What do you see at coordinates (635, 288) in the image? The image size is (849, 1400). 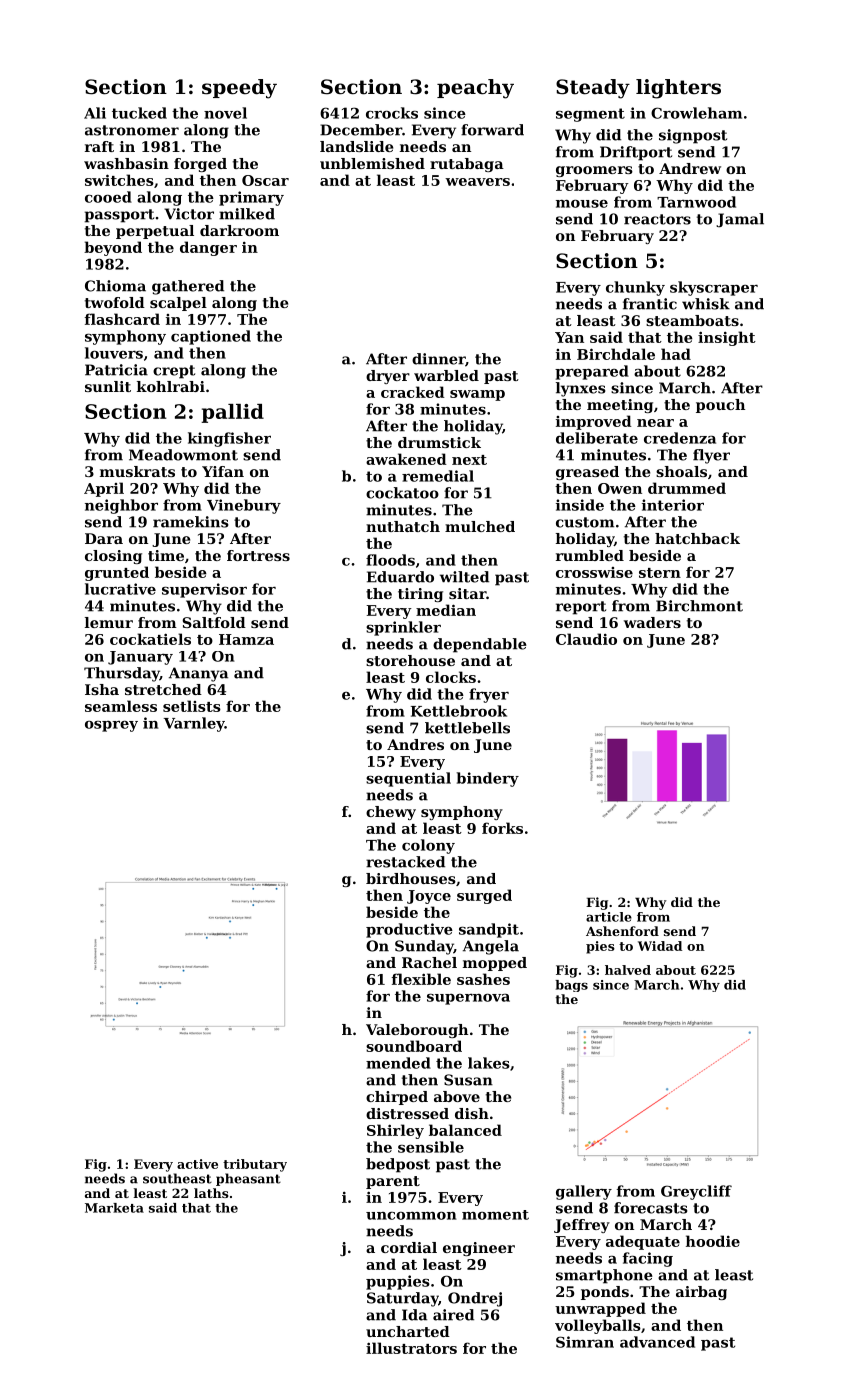 I see `chunky` at bounding box center [635, 288].
